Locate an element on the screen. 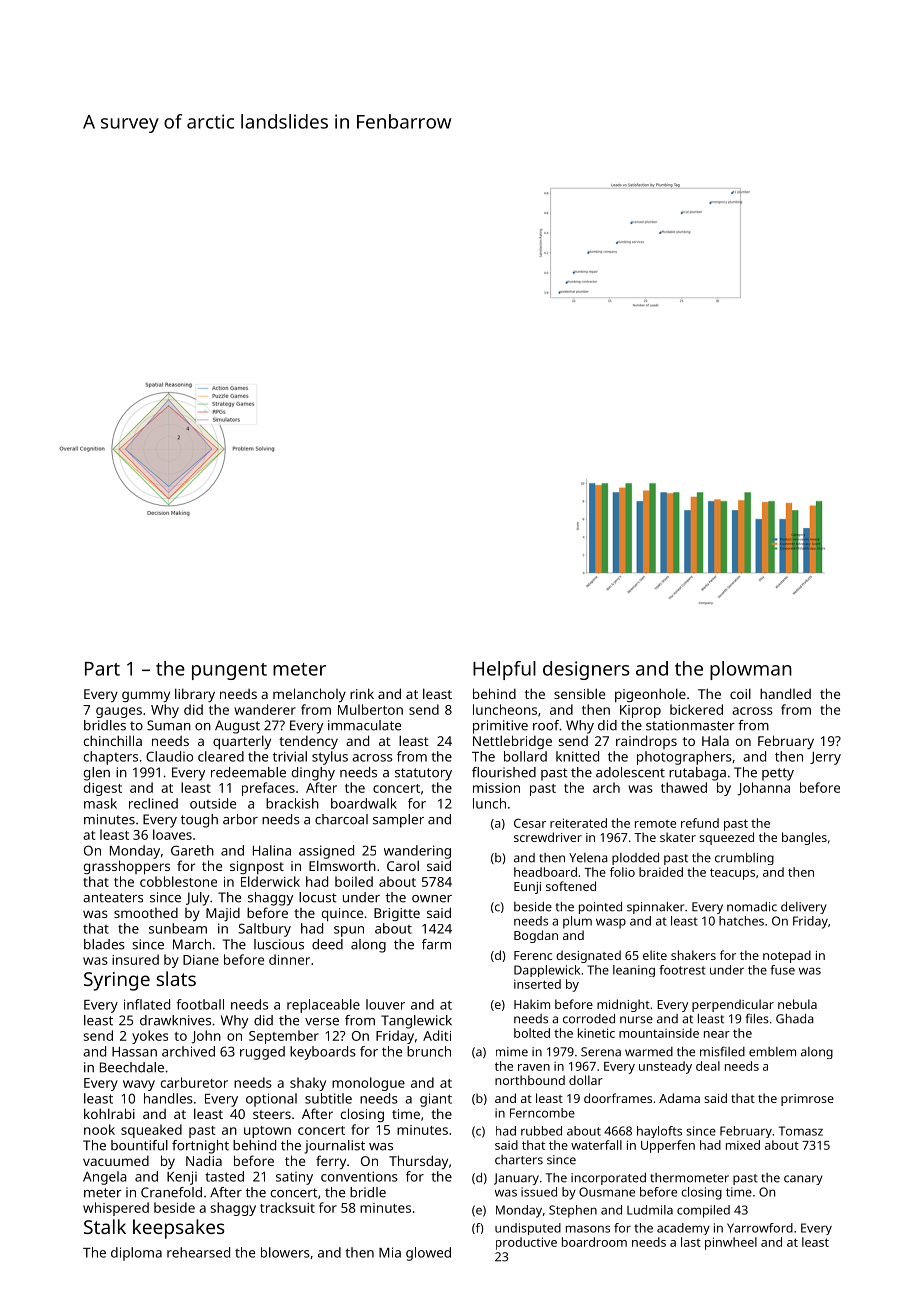 This screenshot has width=924, height=1308. reclined is located at coordinates (153, 803).
